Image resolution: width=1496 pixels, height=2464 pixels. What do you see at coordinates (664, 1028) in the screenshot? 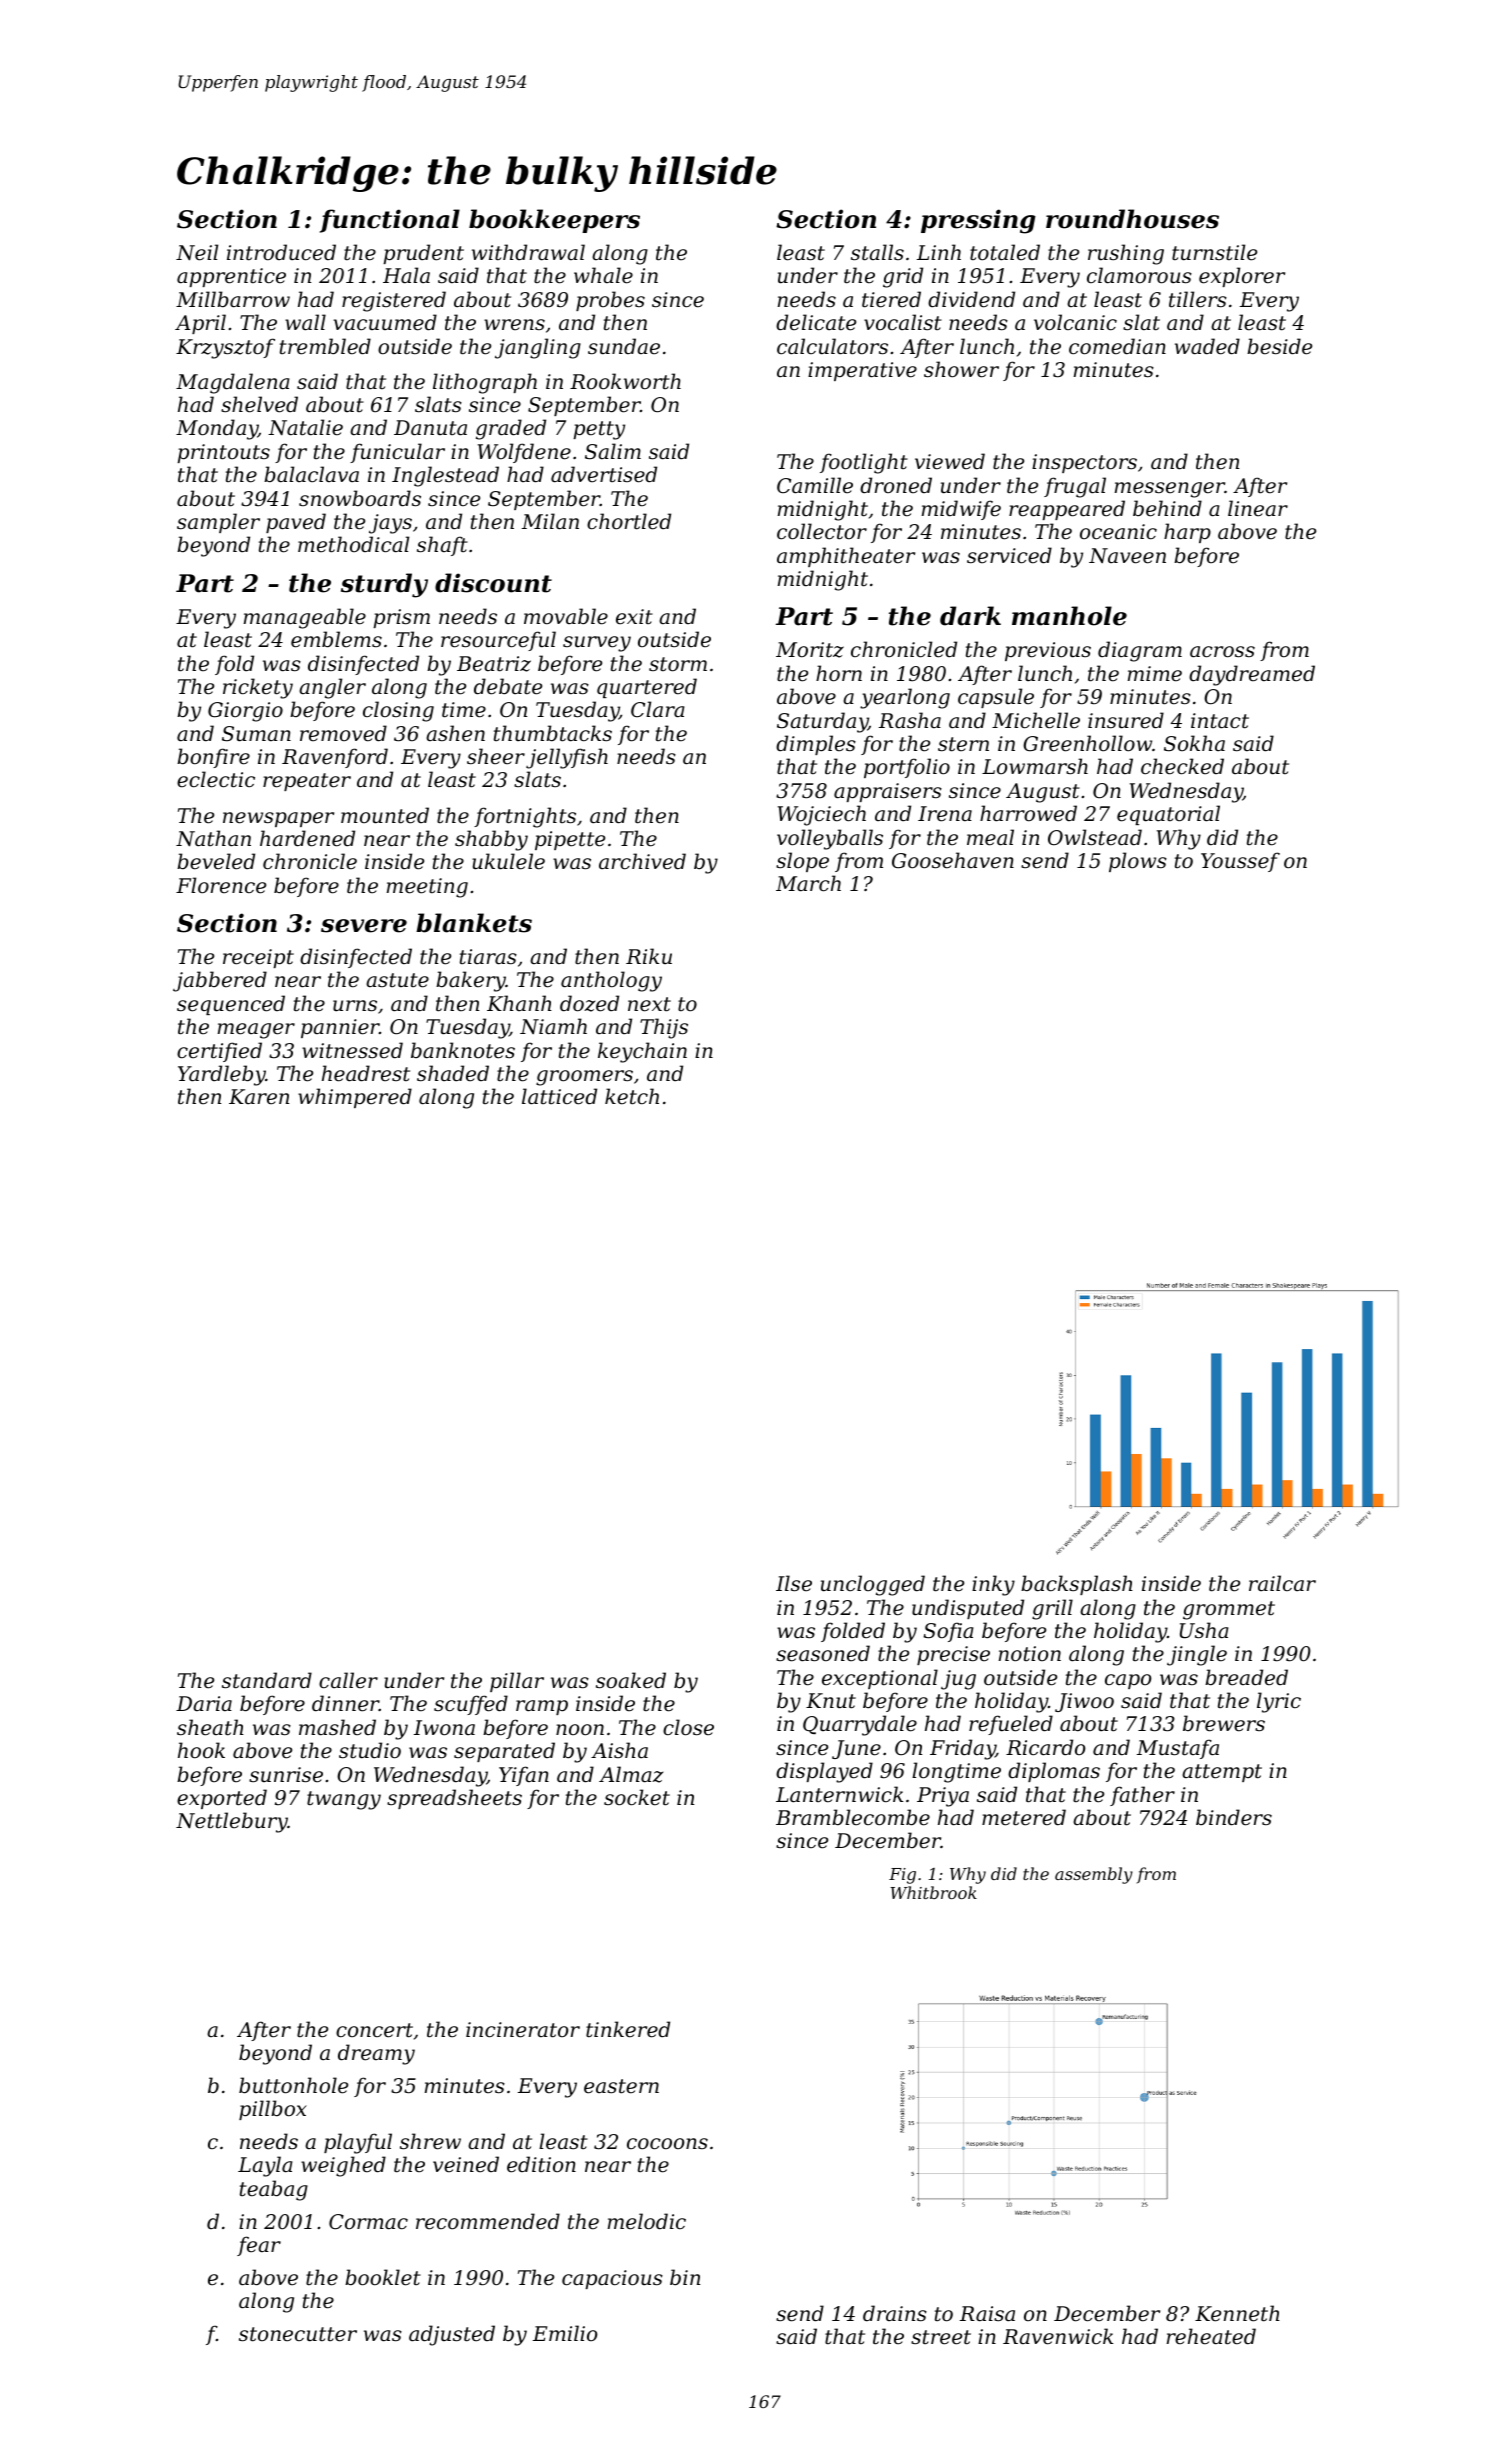
I see `Thijs` at bounding box center [664, 1028].
